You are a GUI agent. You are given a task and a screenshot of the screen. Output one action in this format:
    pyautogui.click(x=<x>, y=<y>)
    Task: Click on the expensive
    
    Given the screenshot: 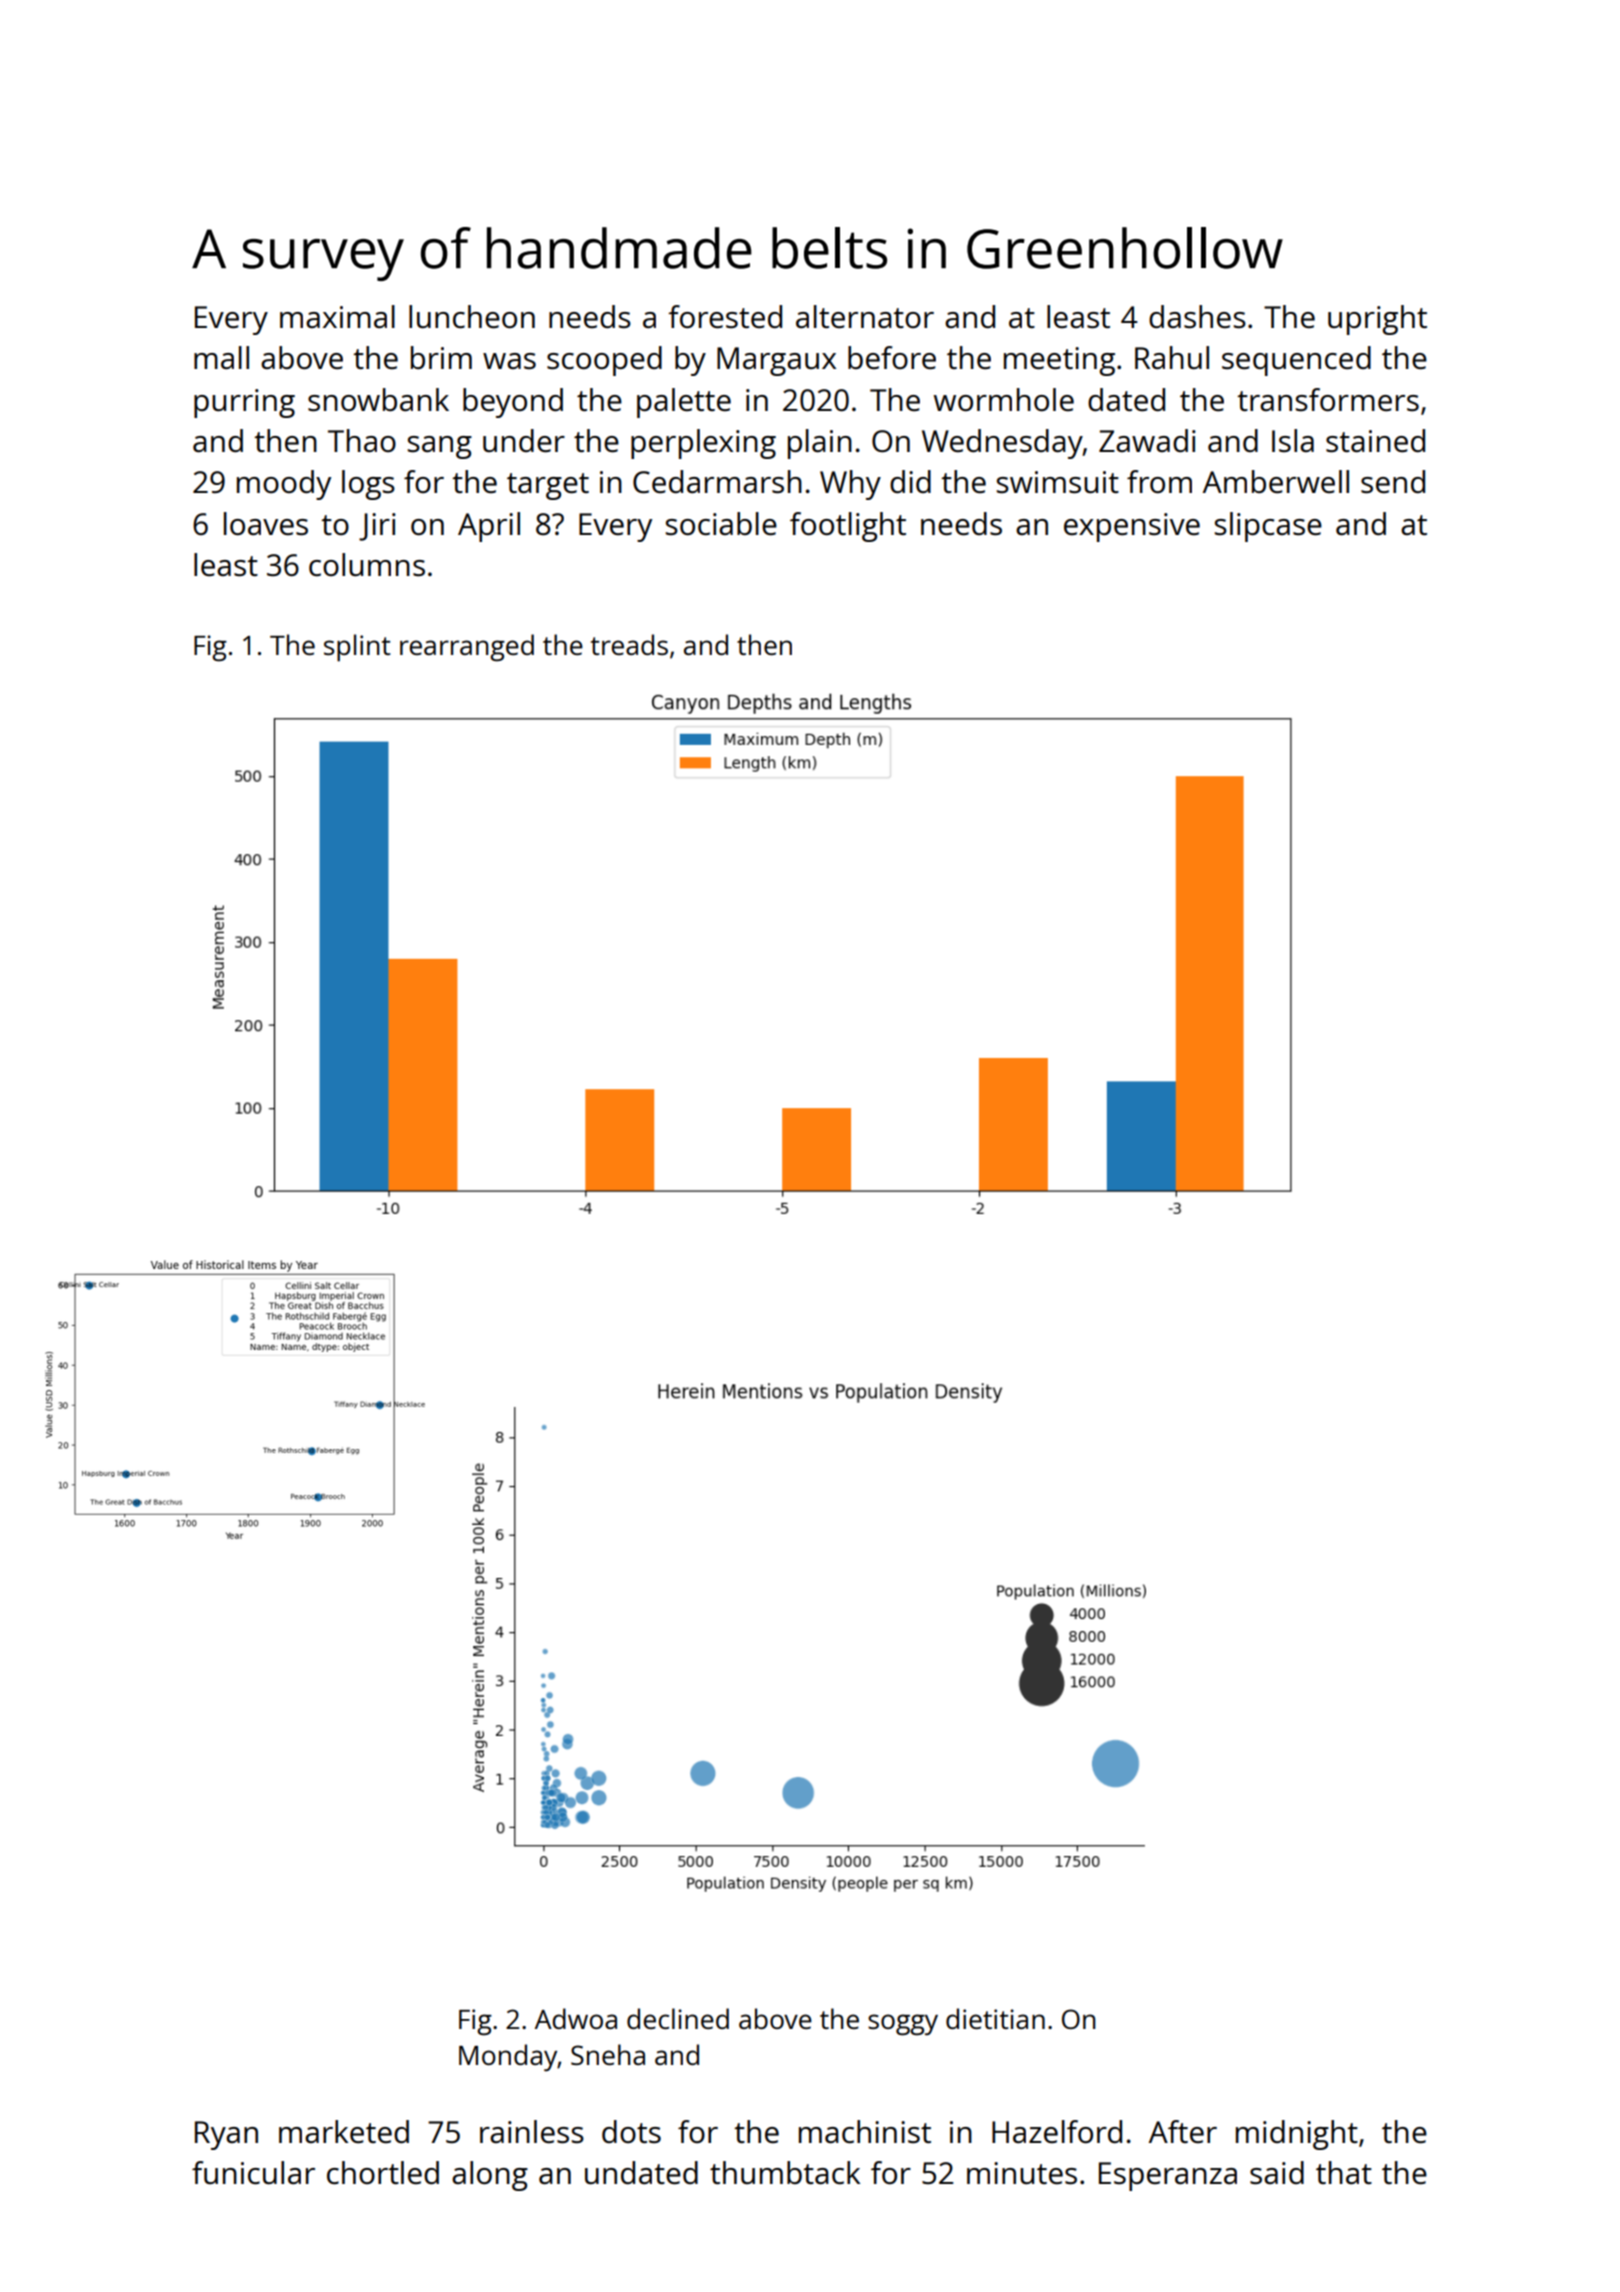 What is the action you would take?
    pyautogui.click(x=1132, y=527)
